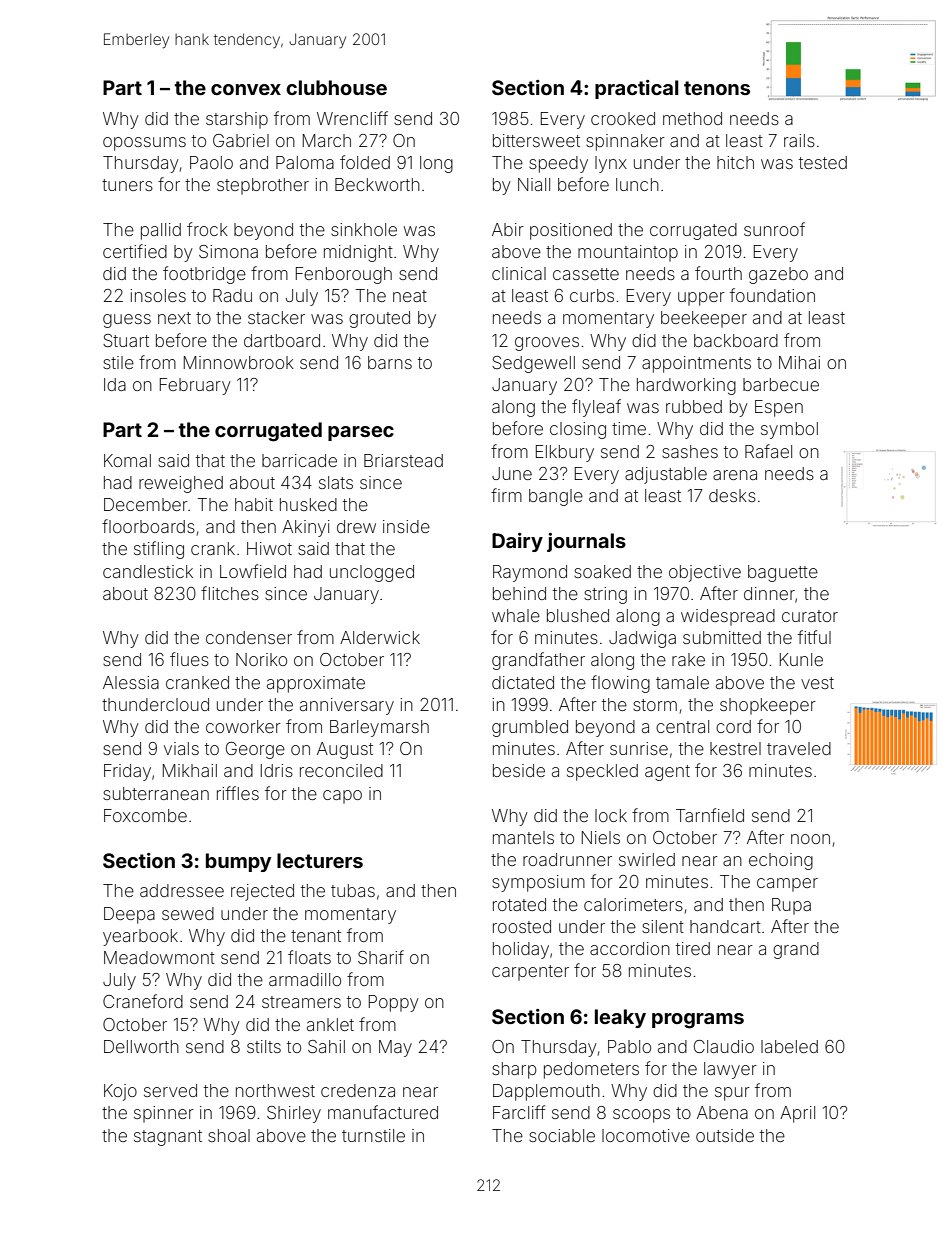 This screenshot has width=952, height=1233. What do you see at coordinates (361, 433) in the screenshot?
I see `parsec` at bounding box center [361, 433].
